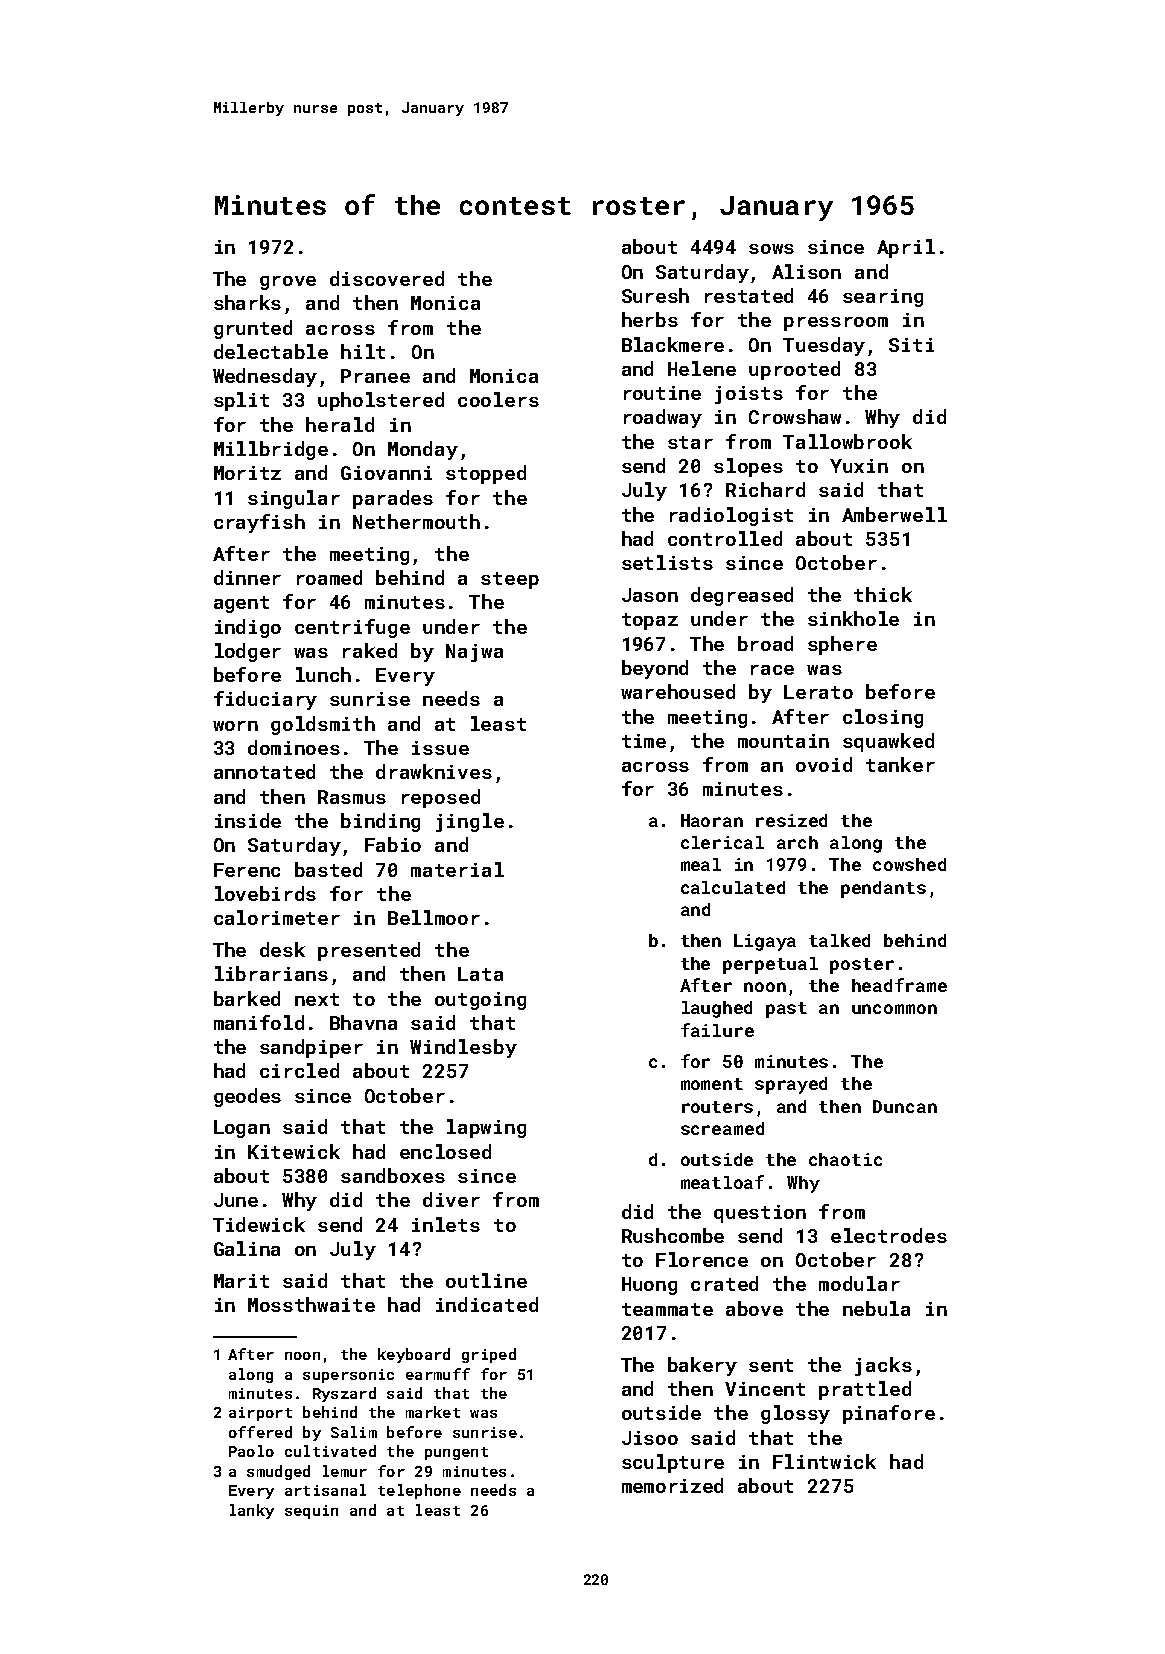  What do you see at coordinates (760, 1214) in the document?
I see `question` at bounding box center [760, 1214].
